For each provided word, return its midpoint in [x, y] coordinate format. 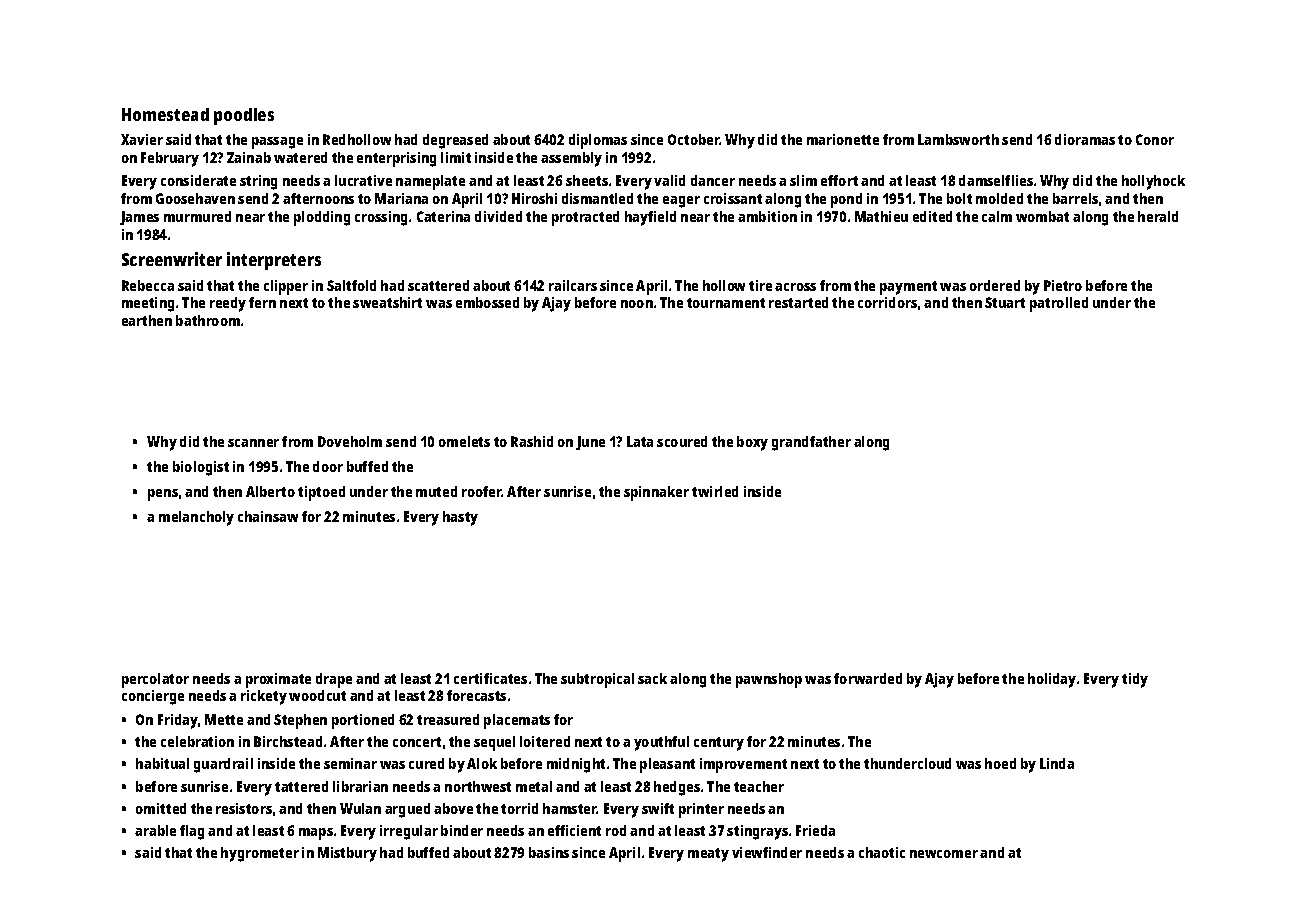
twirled [715, 491]
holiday [1052, 680]
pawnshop [769, 680]
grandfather [811, 443]
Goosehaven [195, 198]
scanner [253, 443]
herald [1158, 216]
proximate [278, 680]
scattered [438, 285]
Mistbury [347, 854]
